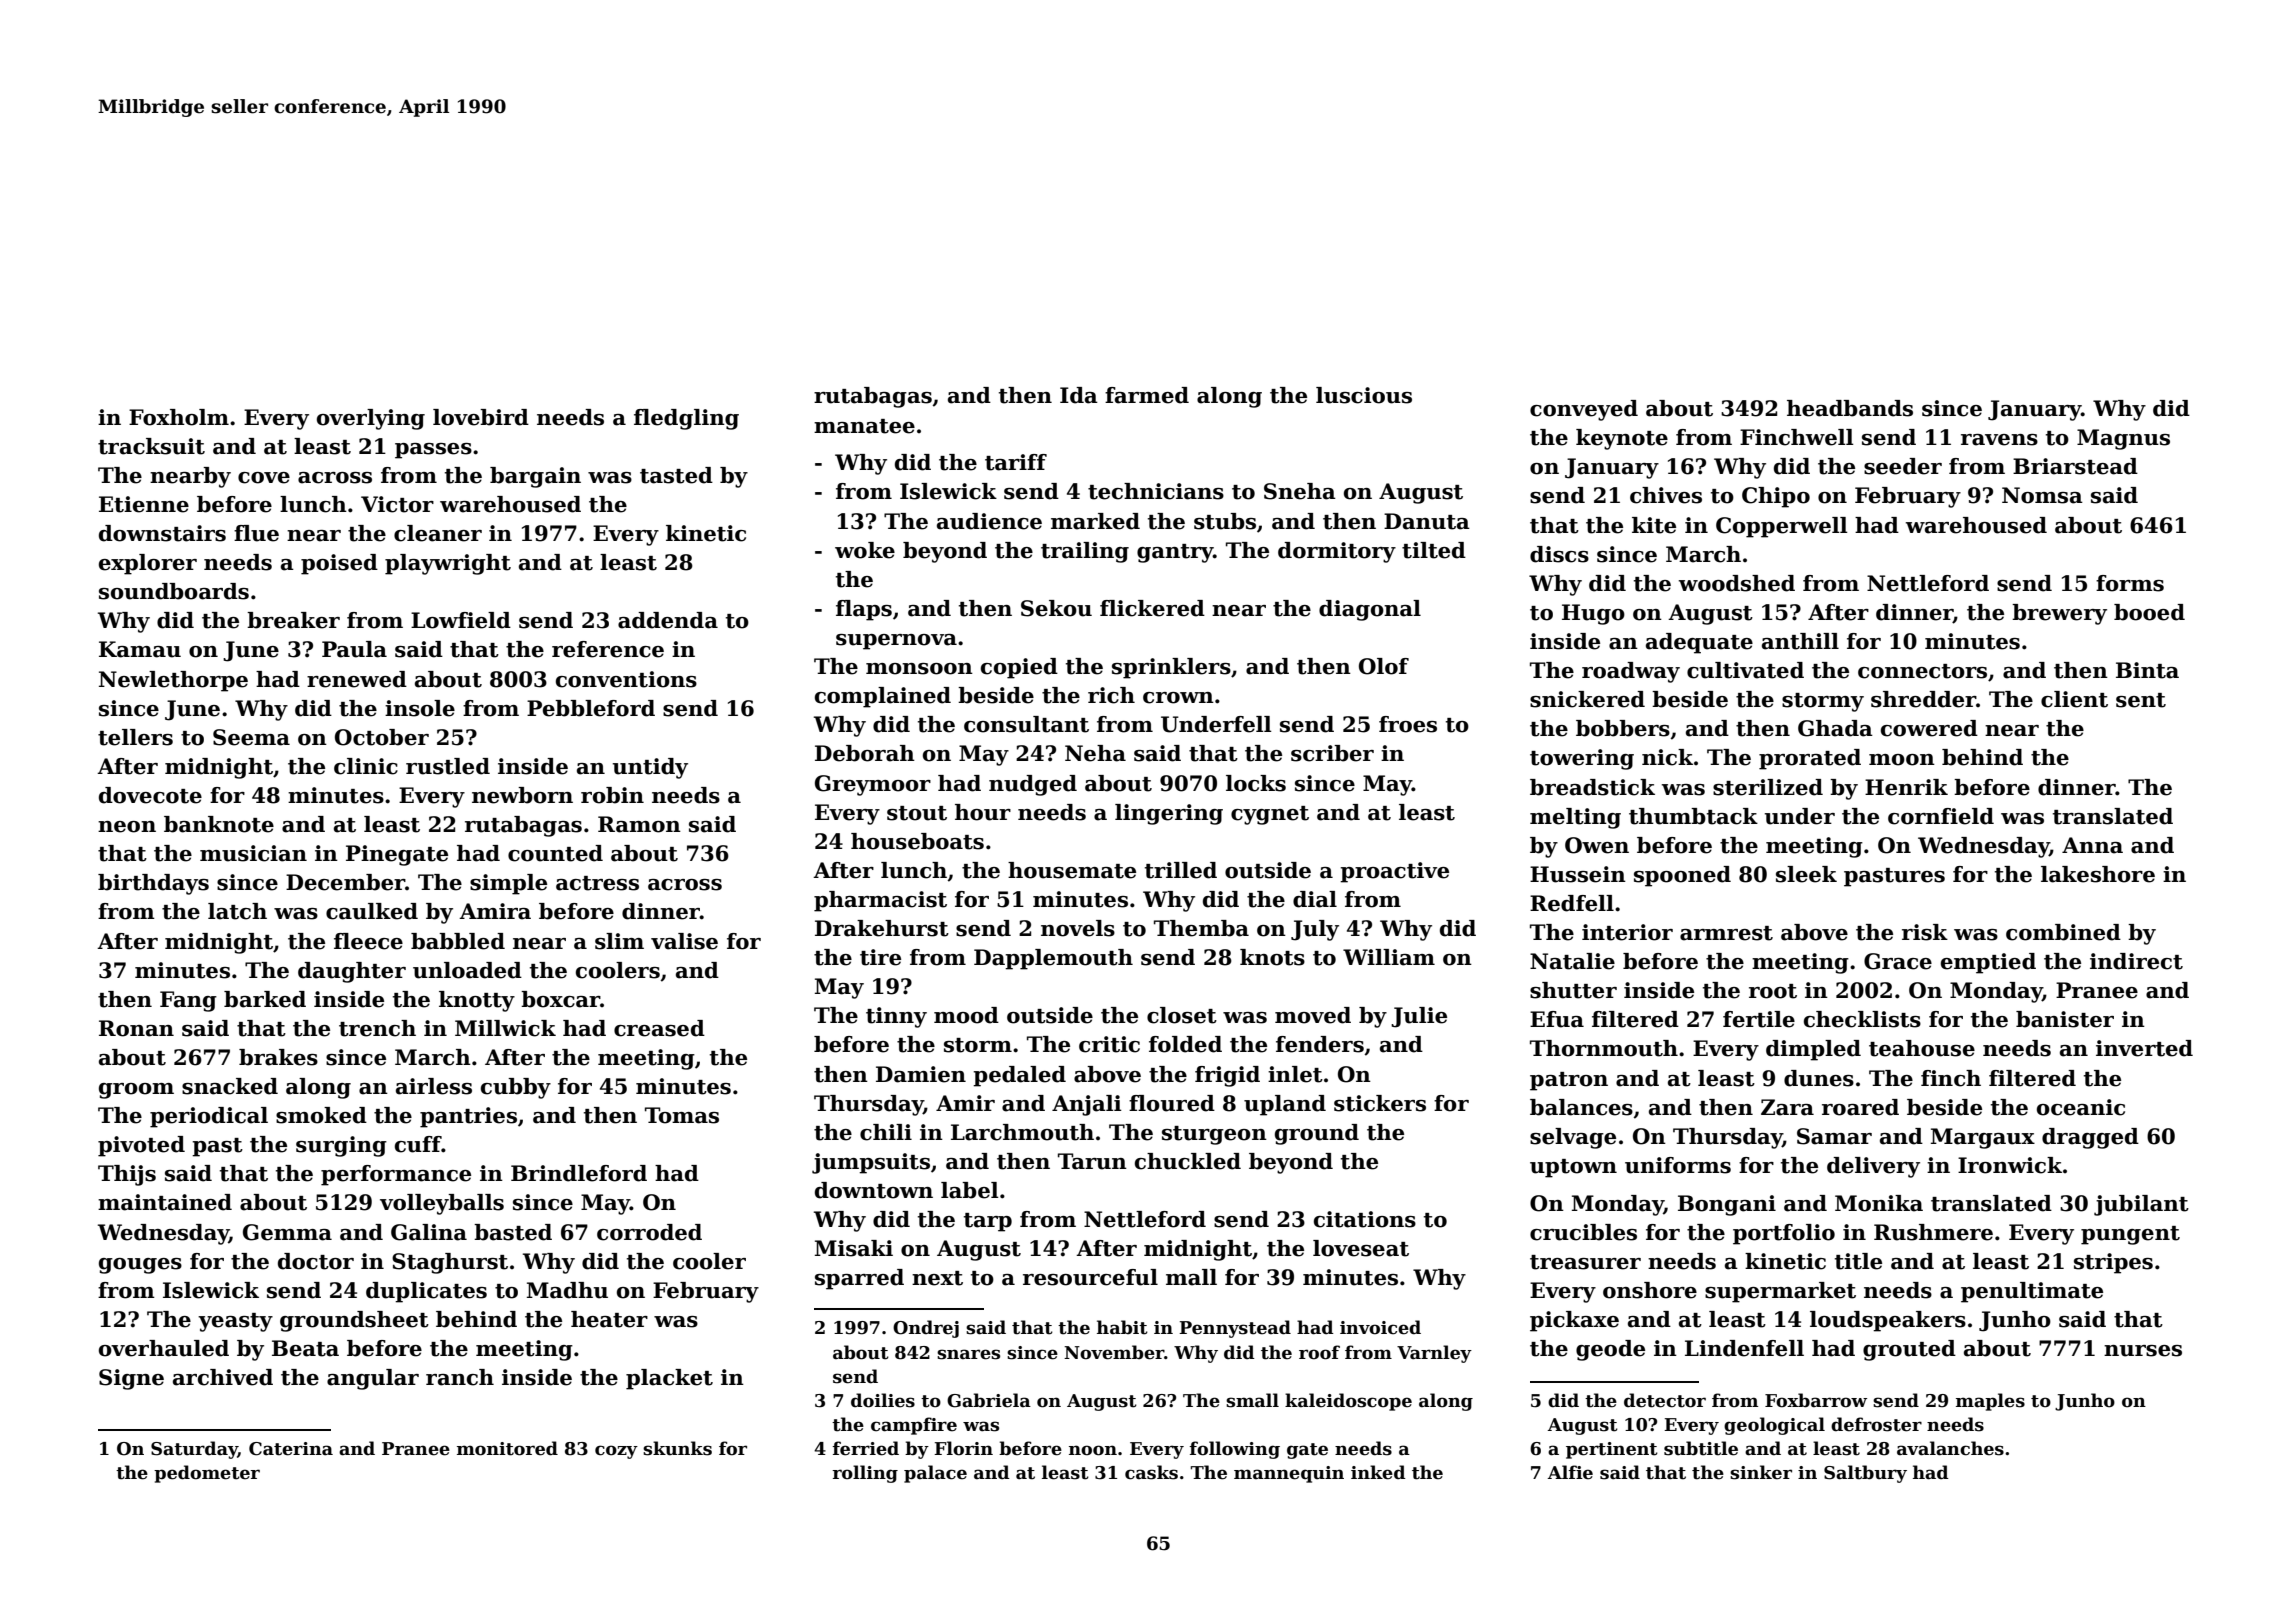 The image size is (2292, 1620). I want to click on Etienne, so click(144, 504).
